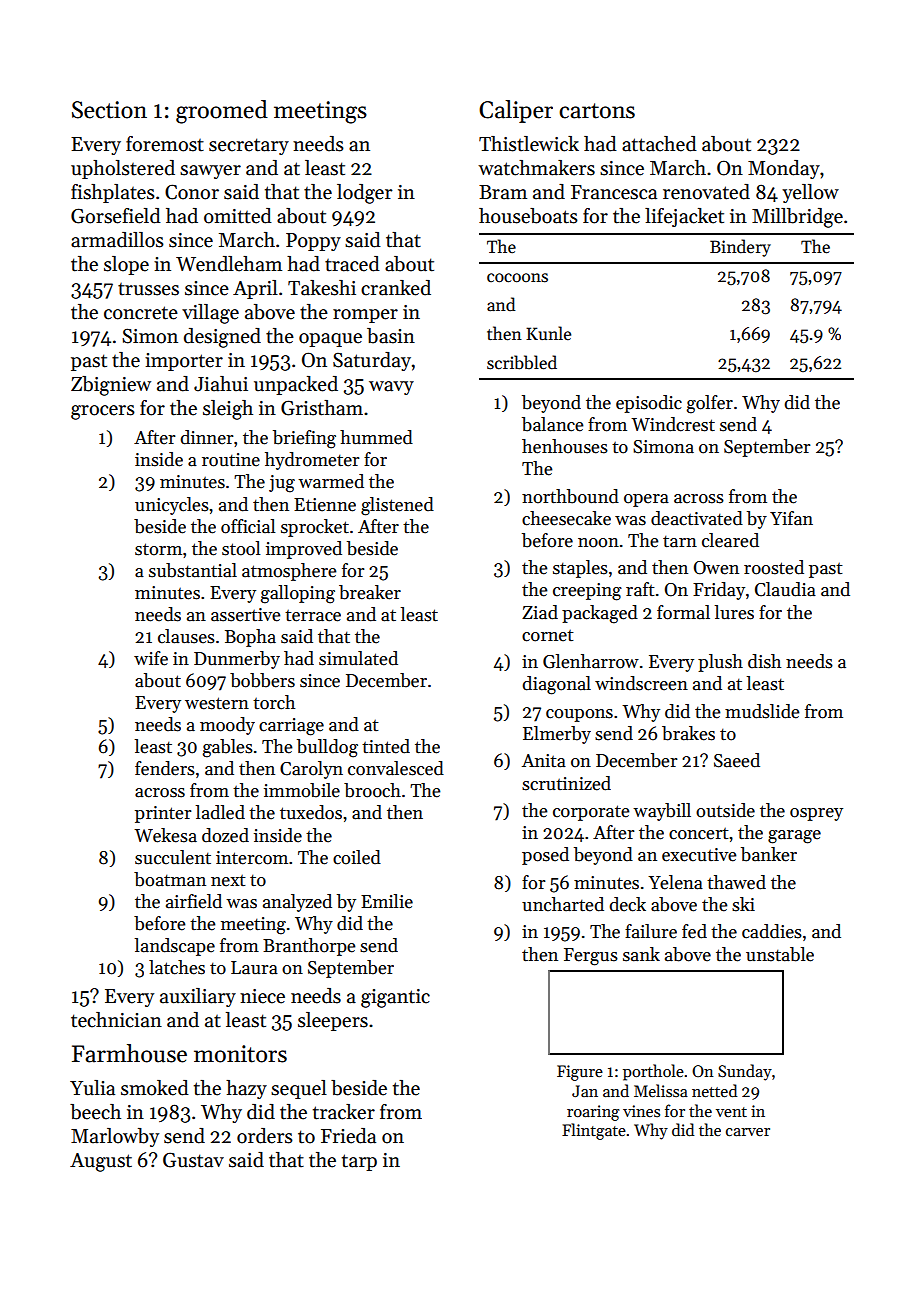 This page has width=924, height=1311. What do you see at coordinates (810, 193) in the page?
I see `yellow` at bounding box center [810, 193].
